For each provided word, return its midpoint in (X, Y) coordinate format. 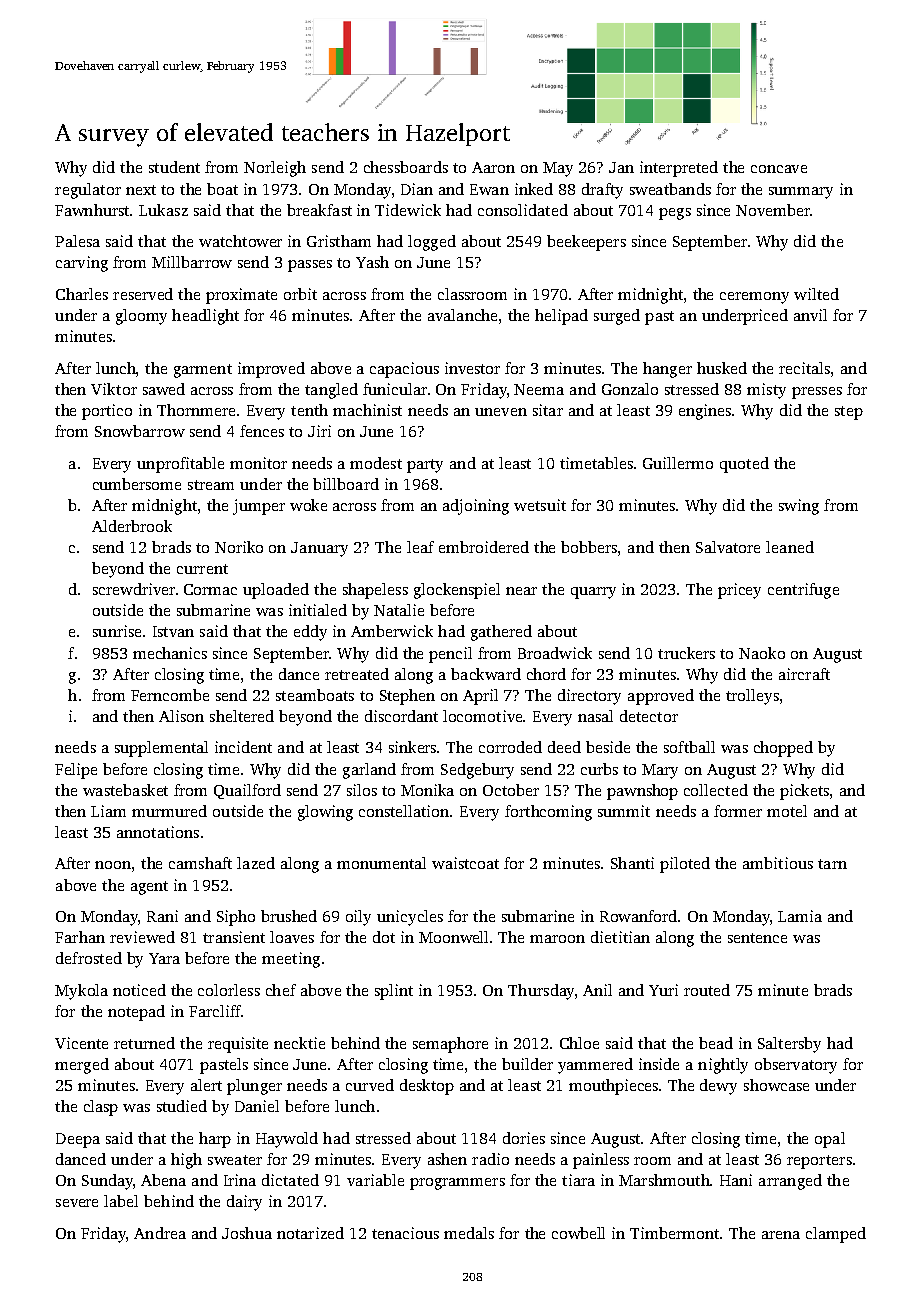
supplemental (161, 749)
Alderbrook (132, 526)
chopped (783, 749)
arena (781, 1235)
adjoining (476, 507)
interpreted (679, 169)
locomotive (482, 716)
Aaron (493, 167)
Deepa (78, 1140)
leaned (790, 547)
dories (524, 1138)
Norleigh (275, 169)
